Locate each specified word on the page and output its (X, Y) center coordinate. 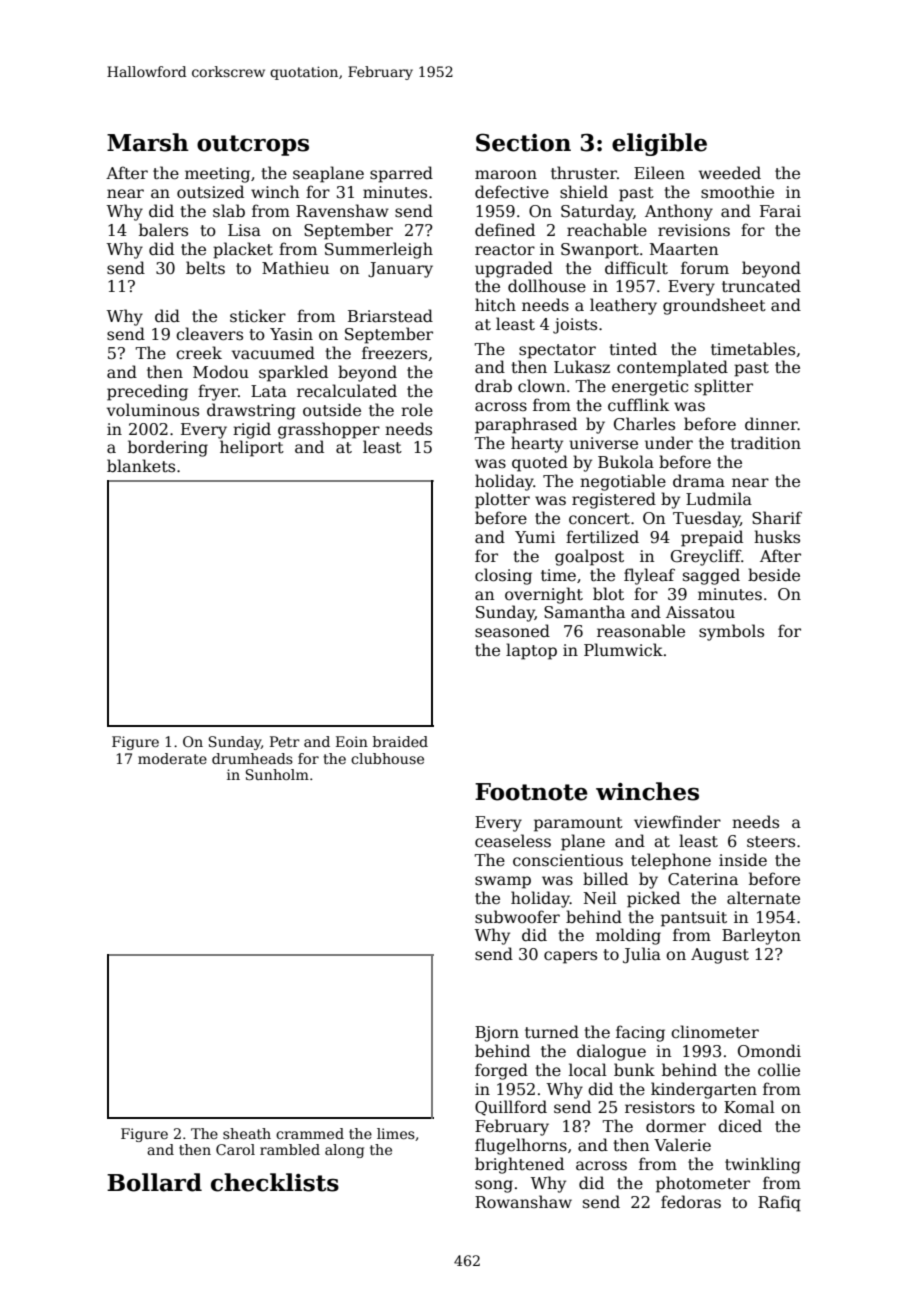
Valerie (682, 1145)
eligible (659, 144)
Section (523, 142)
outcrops (253, 145)
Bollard (154, 1182)
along (344, 1151)
